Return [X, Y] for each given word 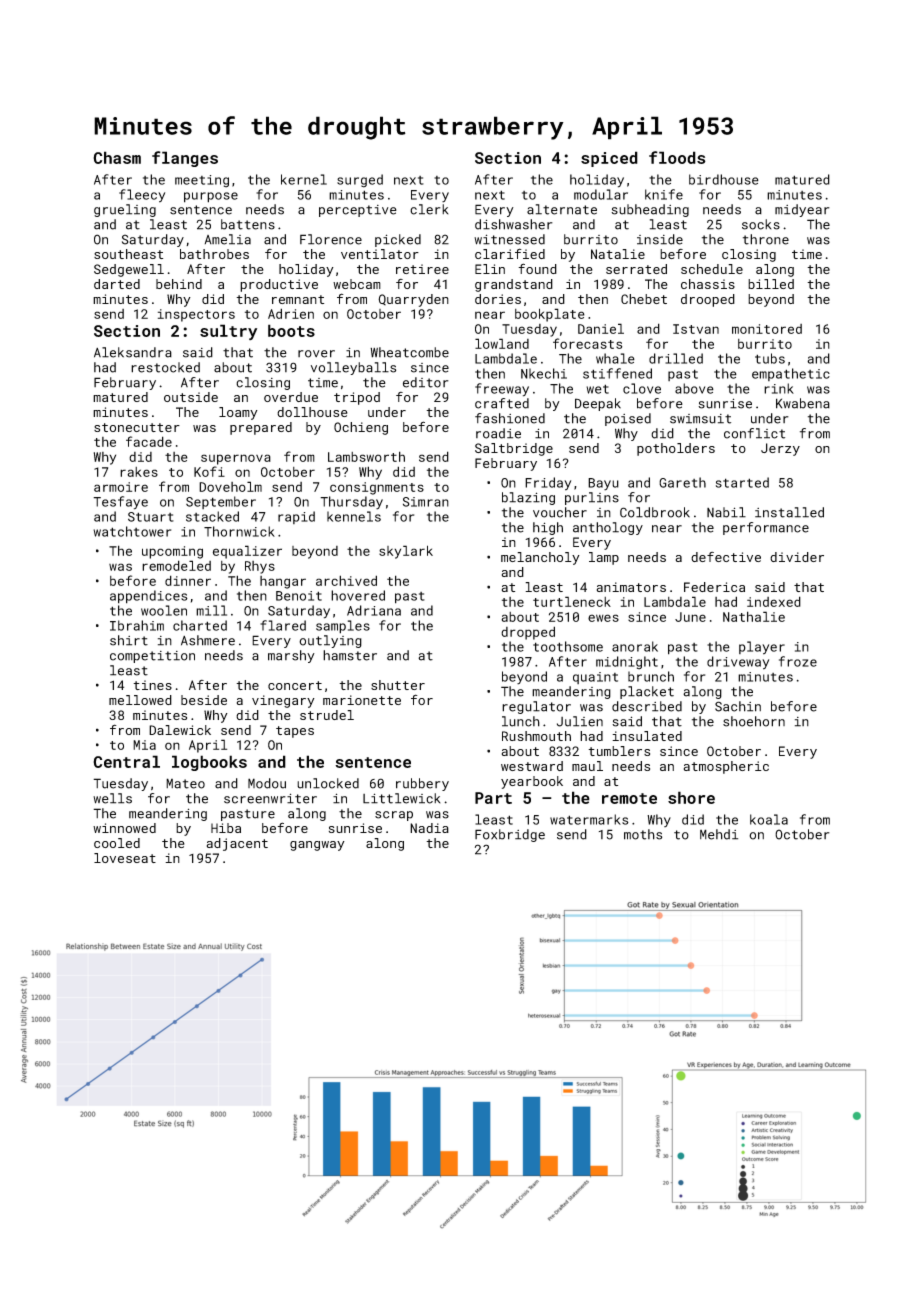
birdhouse [724, 179]
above [694, 388]
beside [204, 700]
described [647, 706]
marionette [362, 700]
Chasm [117, 157]
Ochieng [361, 428]
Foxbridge [510, 835]
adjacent [237, 844]
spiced [609, 159]
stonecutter [137, 427]
